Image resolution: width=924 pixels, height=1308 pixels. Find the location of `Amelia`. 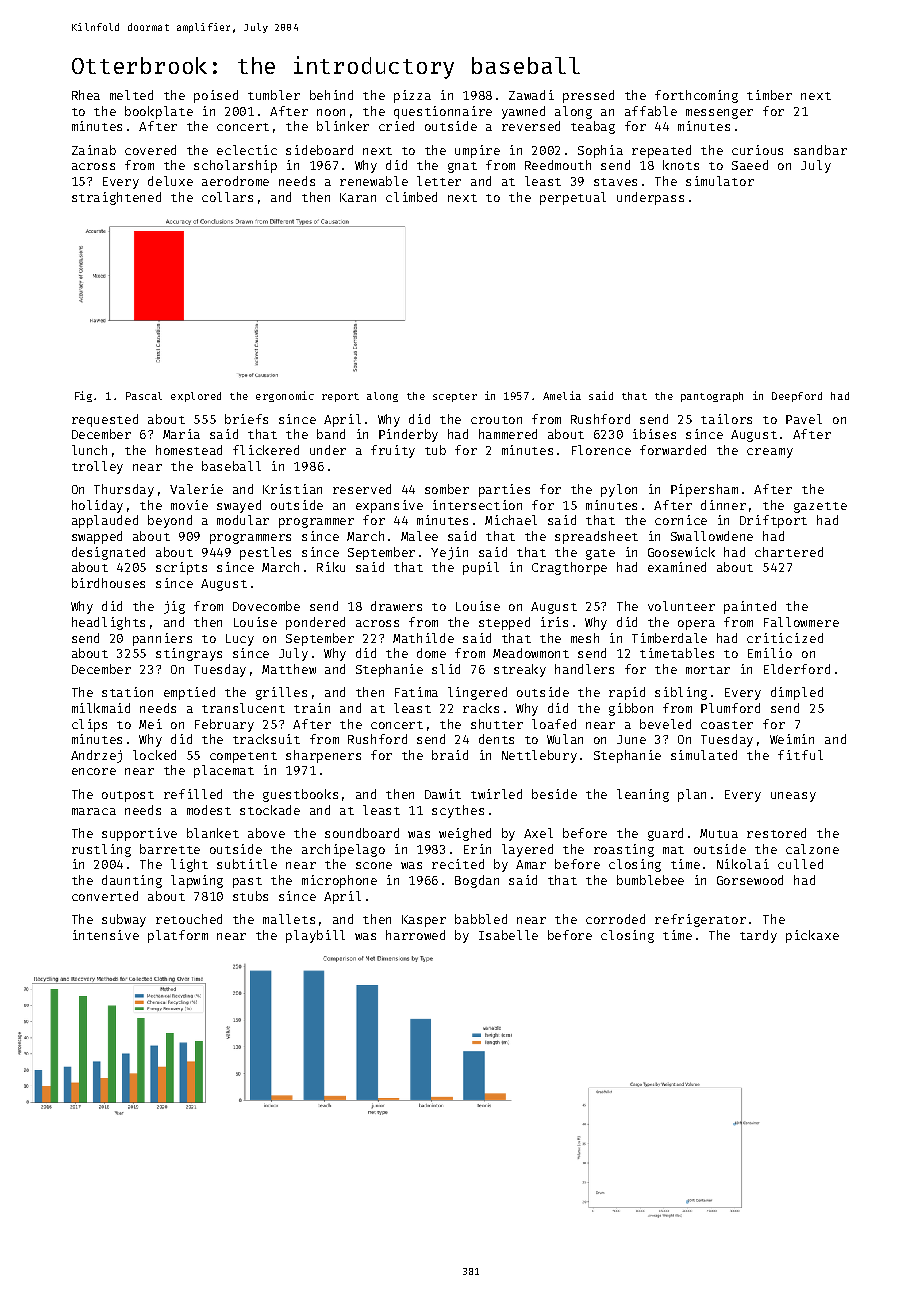

Amelia is located at coordinates (562, 395).
